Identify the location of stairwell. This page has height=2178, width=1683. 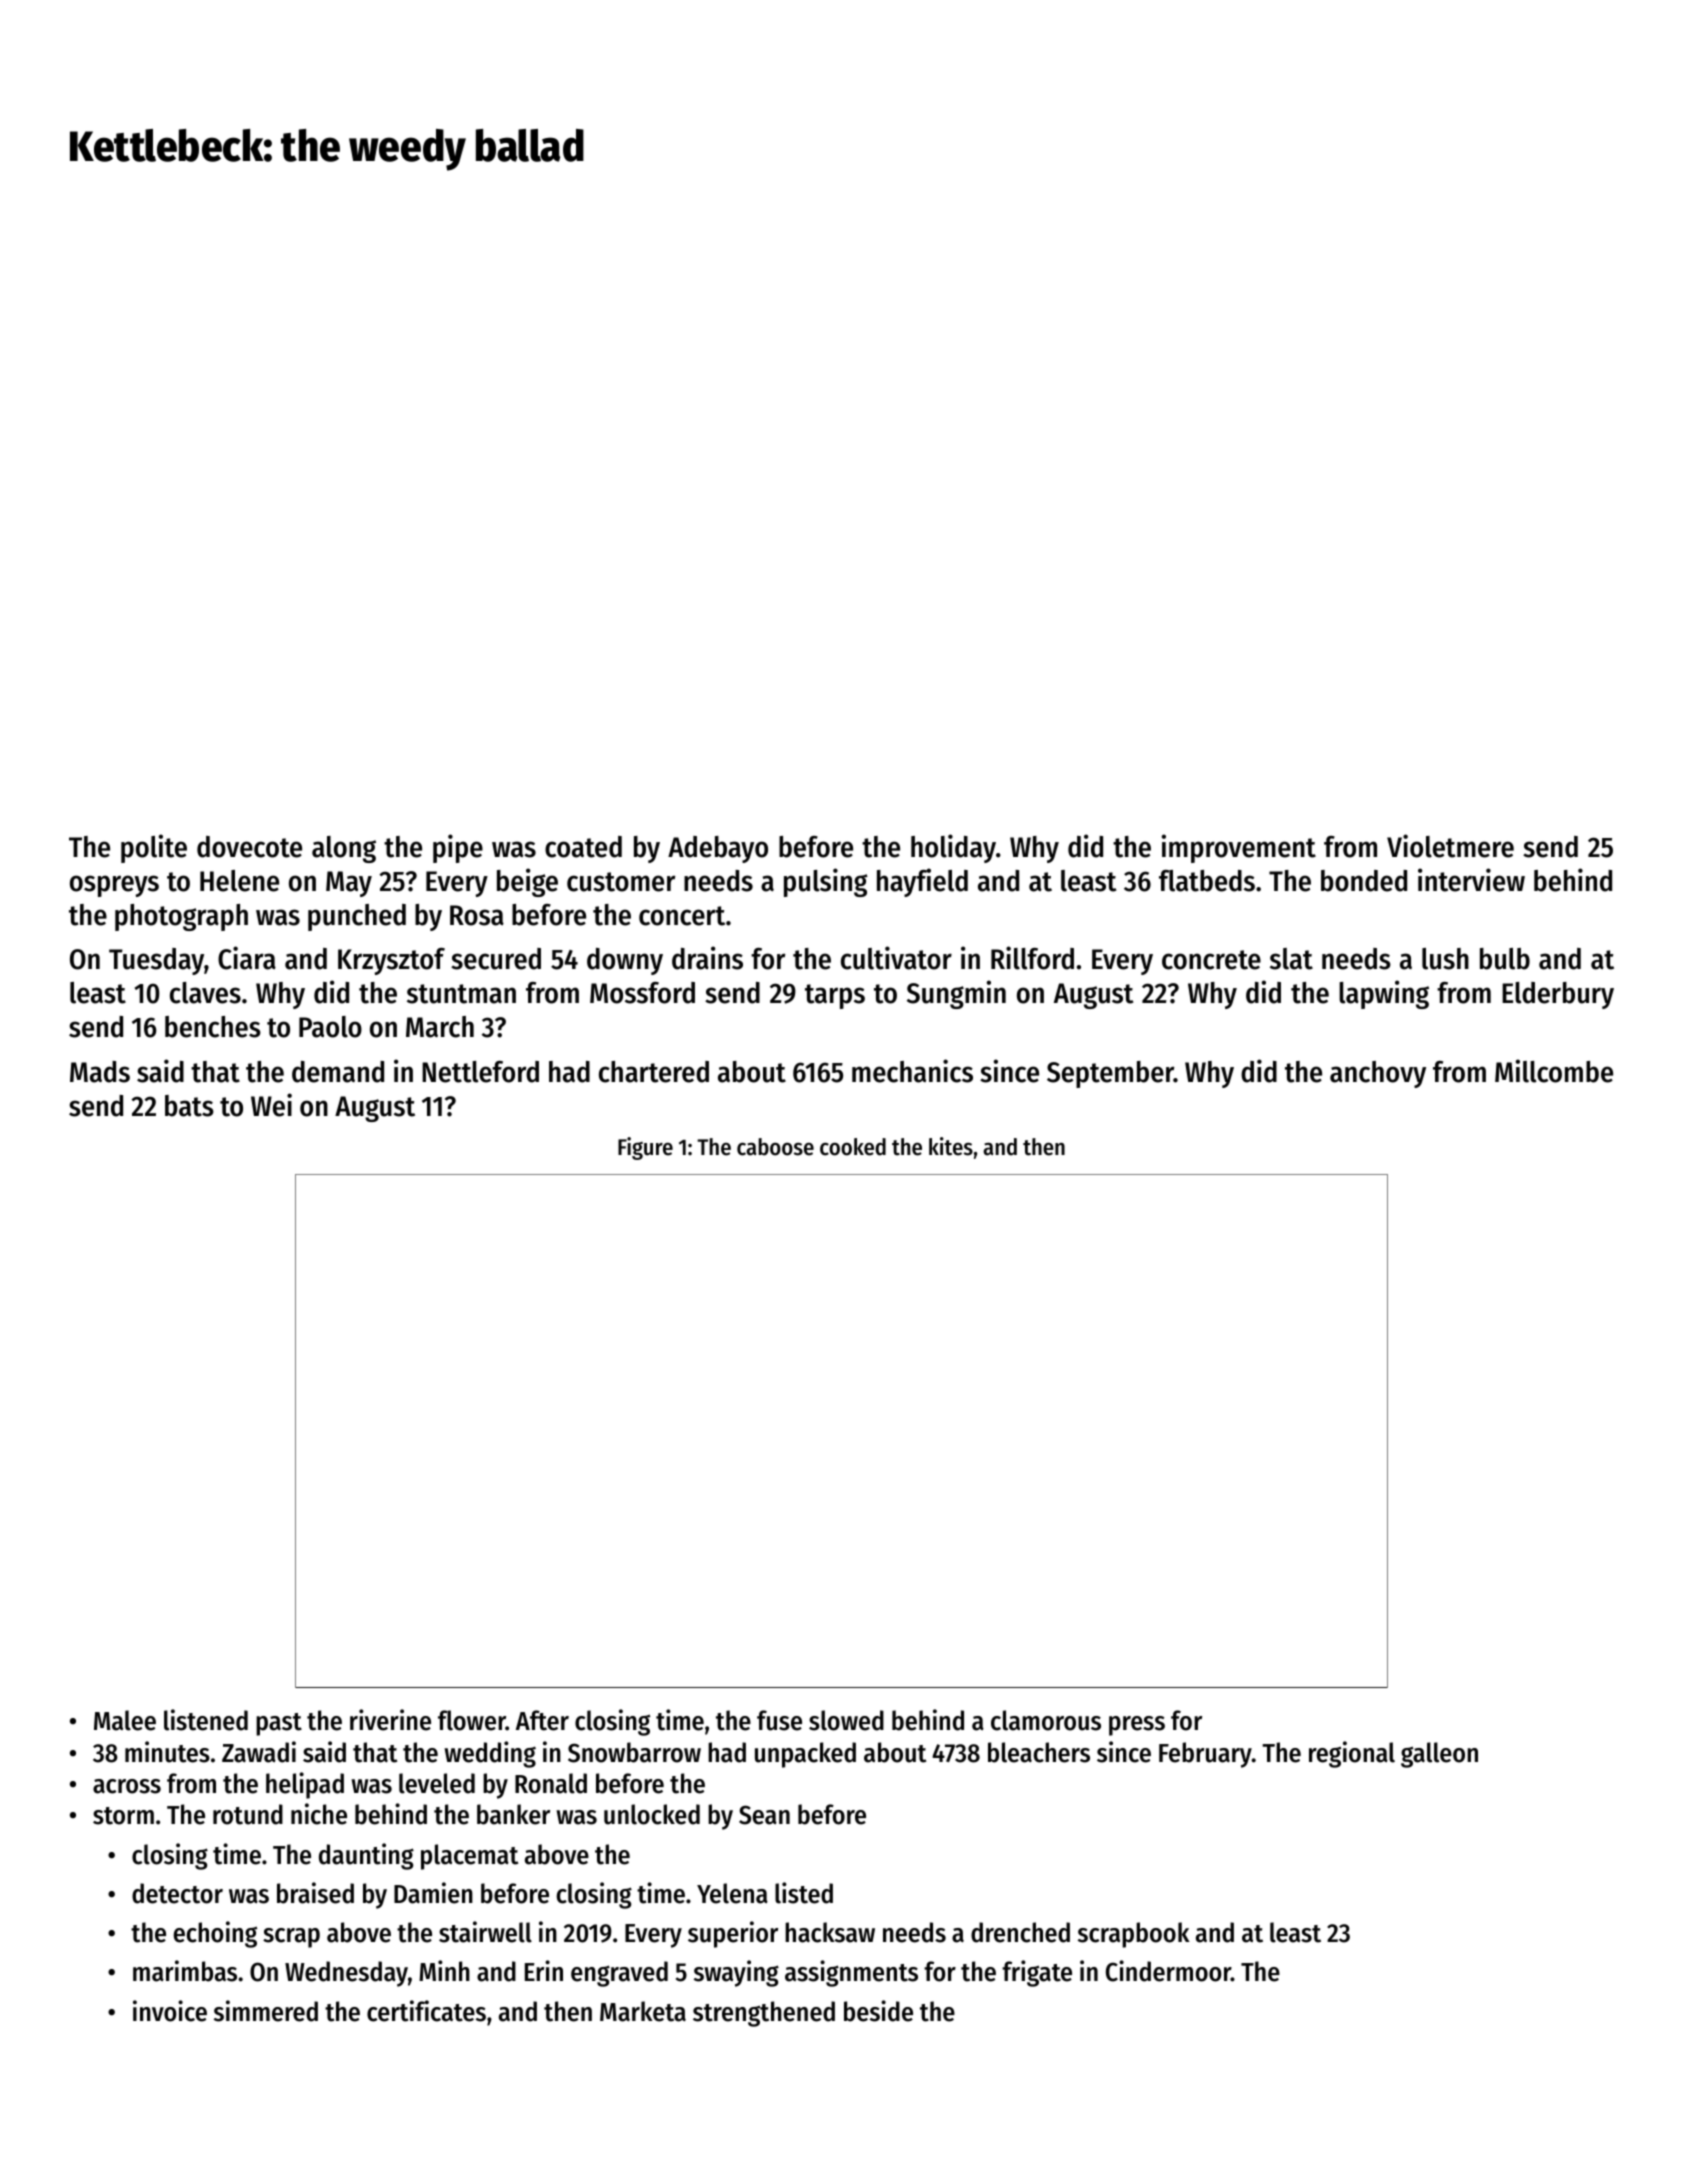
(485, 1932).
